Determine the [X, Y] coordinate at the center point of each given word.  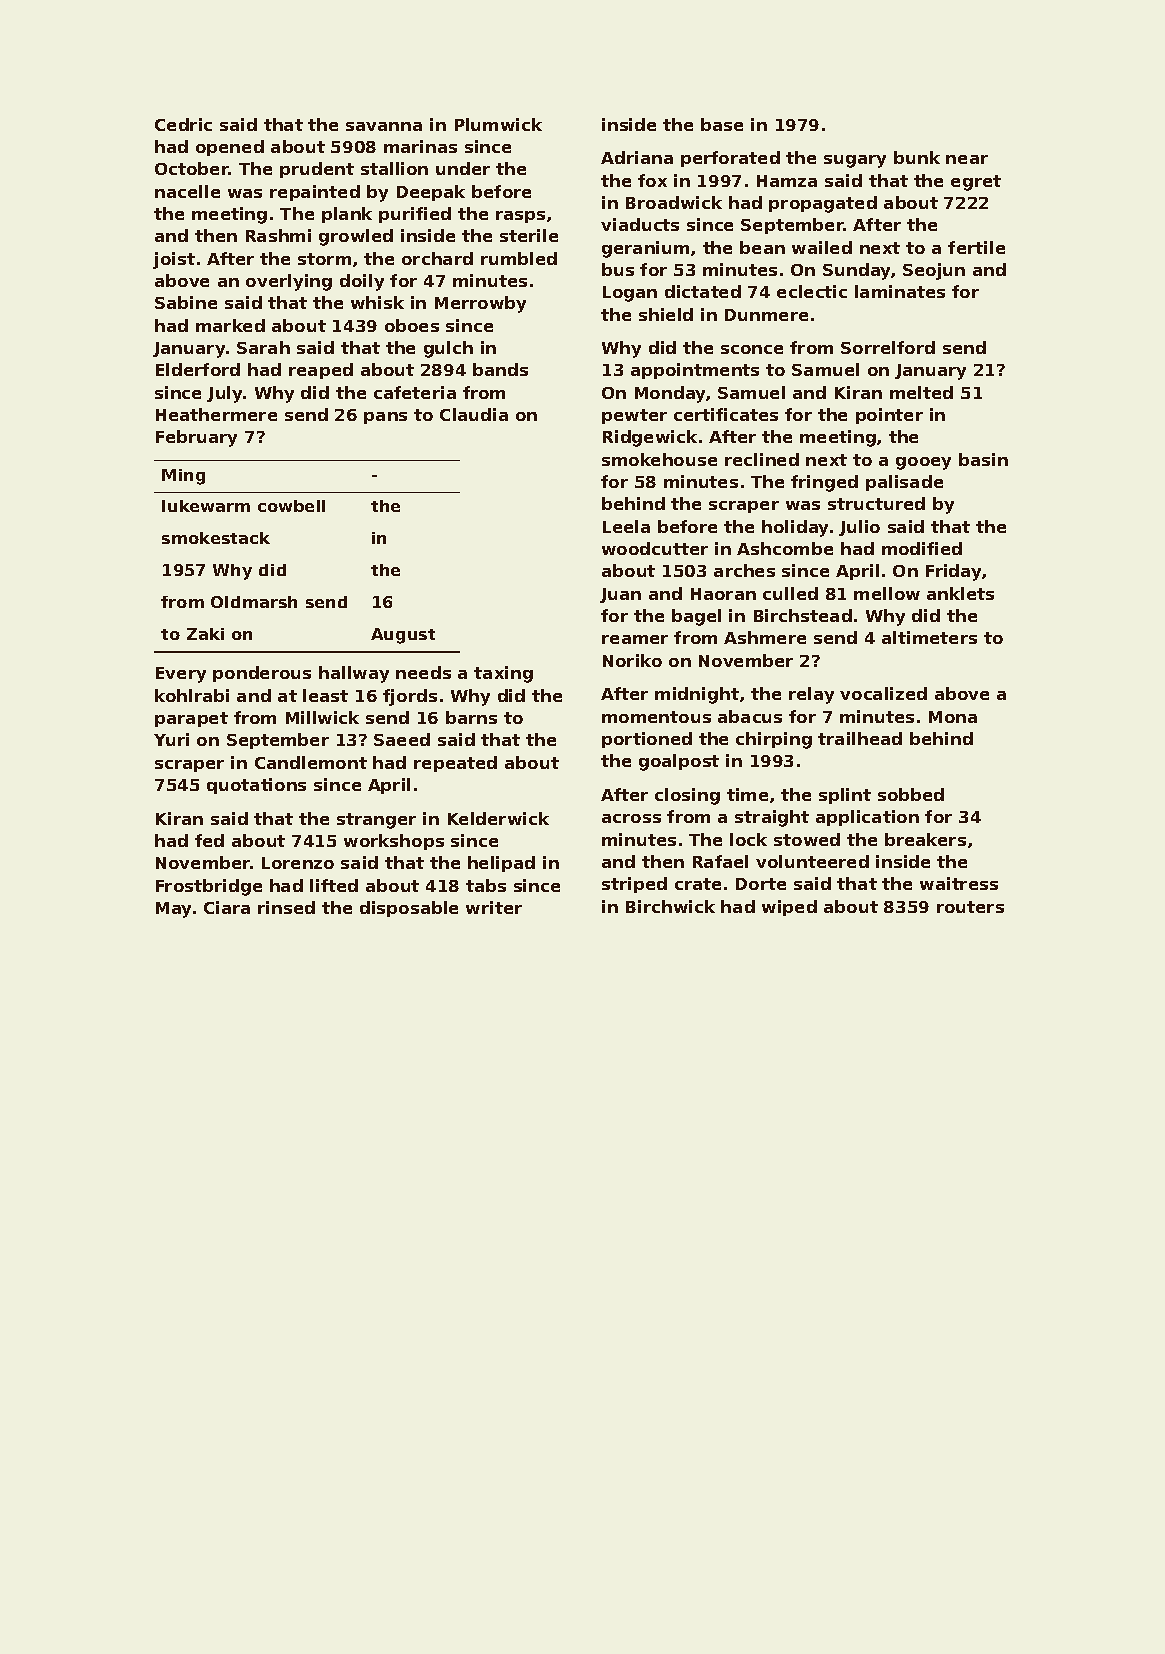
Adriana [637, 157]
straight [772, 818]
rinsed [286, 907]
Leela [626, 526]
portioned [647, 740]
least [325, 695]
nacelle [187, 191]
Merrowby [480, 304]
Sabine [186, 302]
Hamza [787, 181]
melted [921, 392]
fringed [824, 483]
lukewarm [206, 506]
